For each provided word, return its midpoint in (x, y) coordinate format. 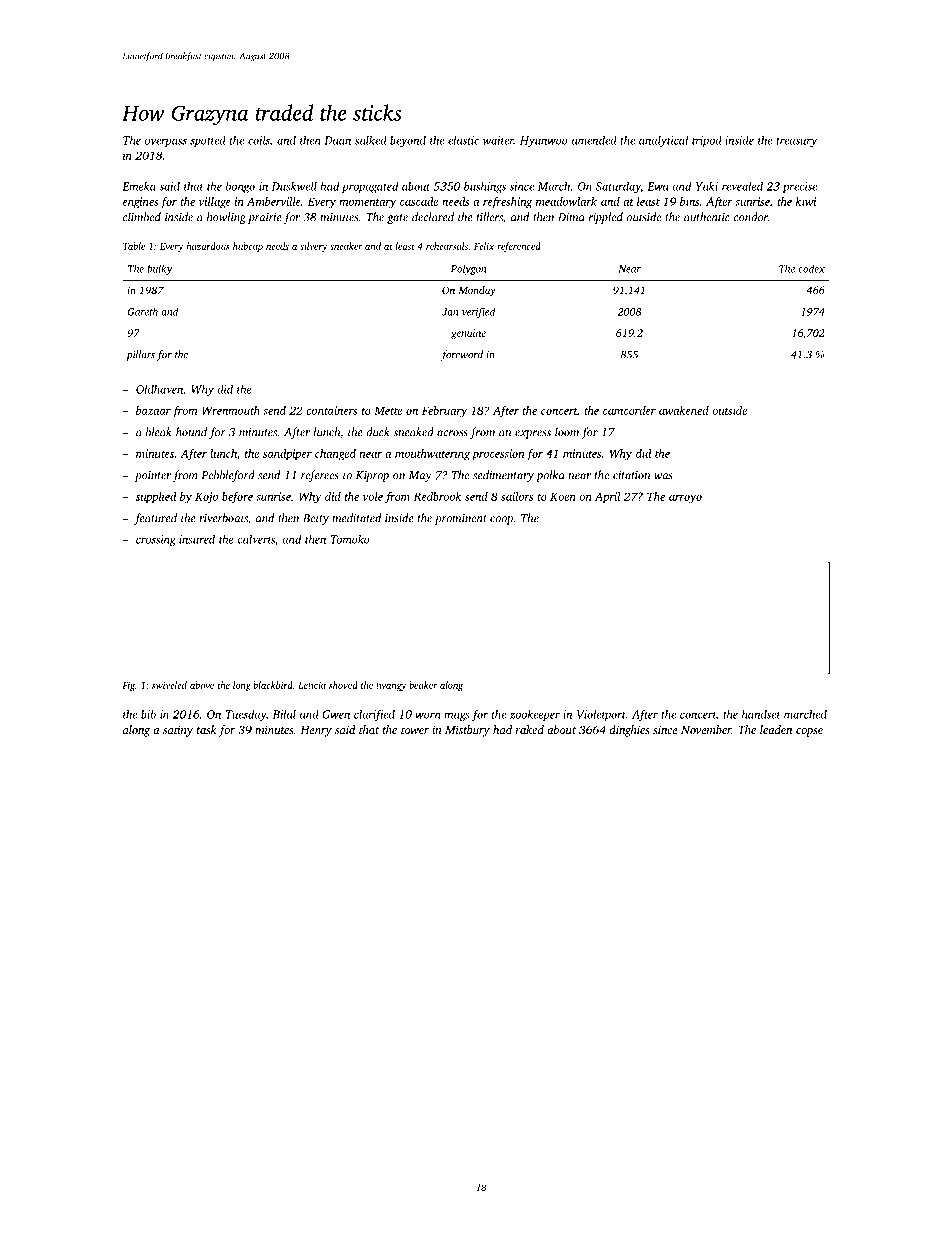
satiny (178, 731)
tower (415, 730)
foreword (462, 355)
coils (259, 141)
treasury (796, 142)
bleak (159, 432)
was (663, 476)
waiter (498, 140)
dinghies (629, 731)
